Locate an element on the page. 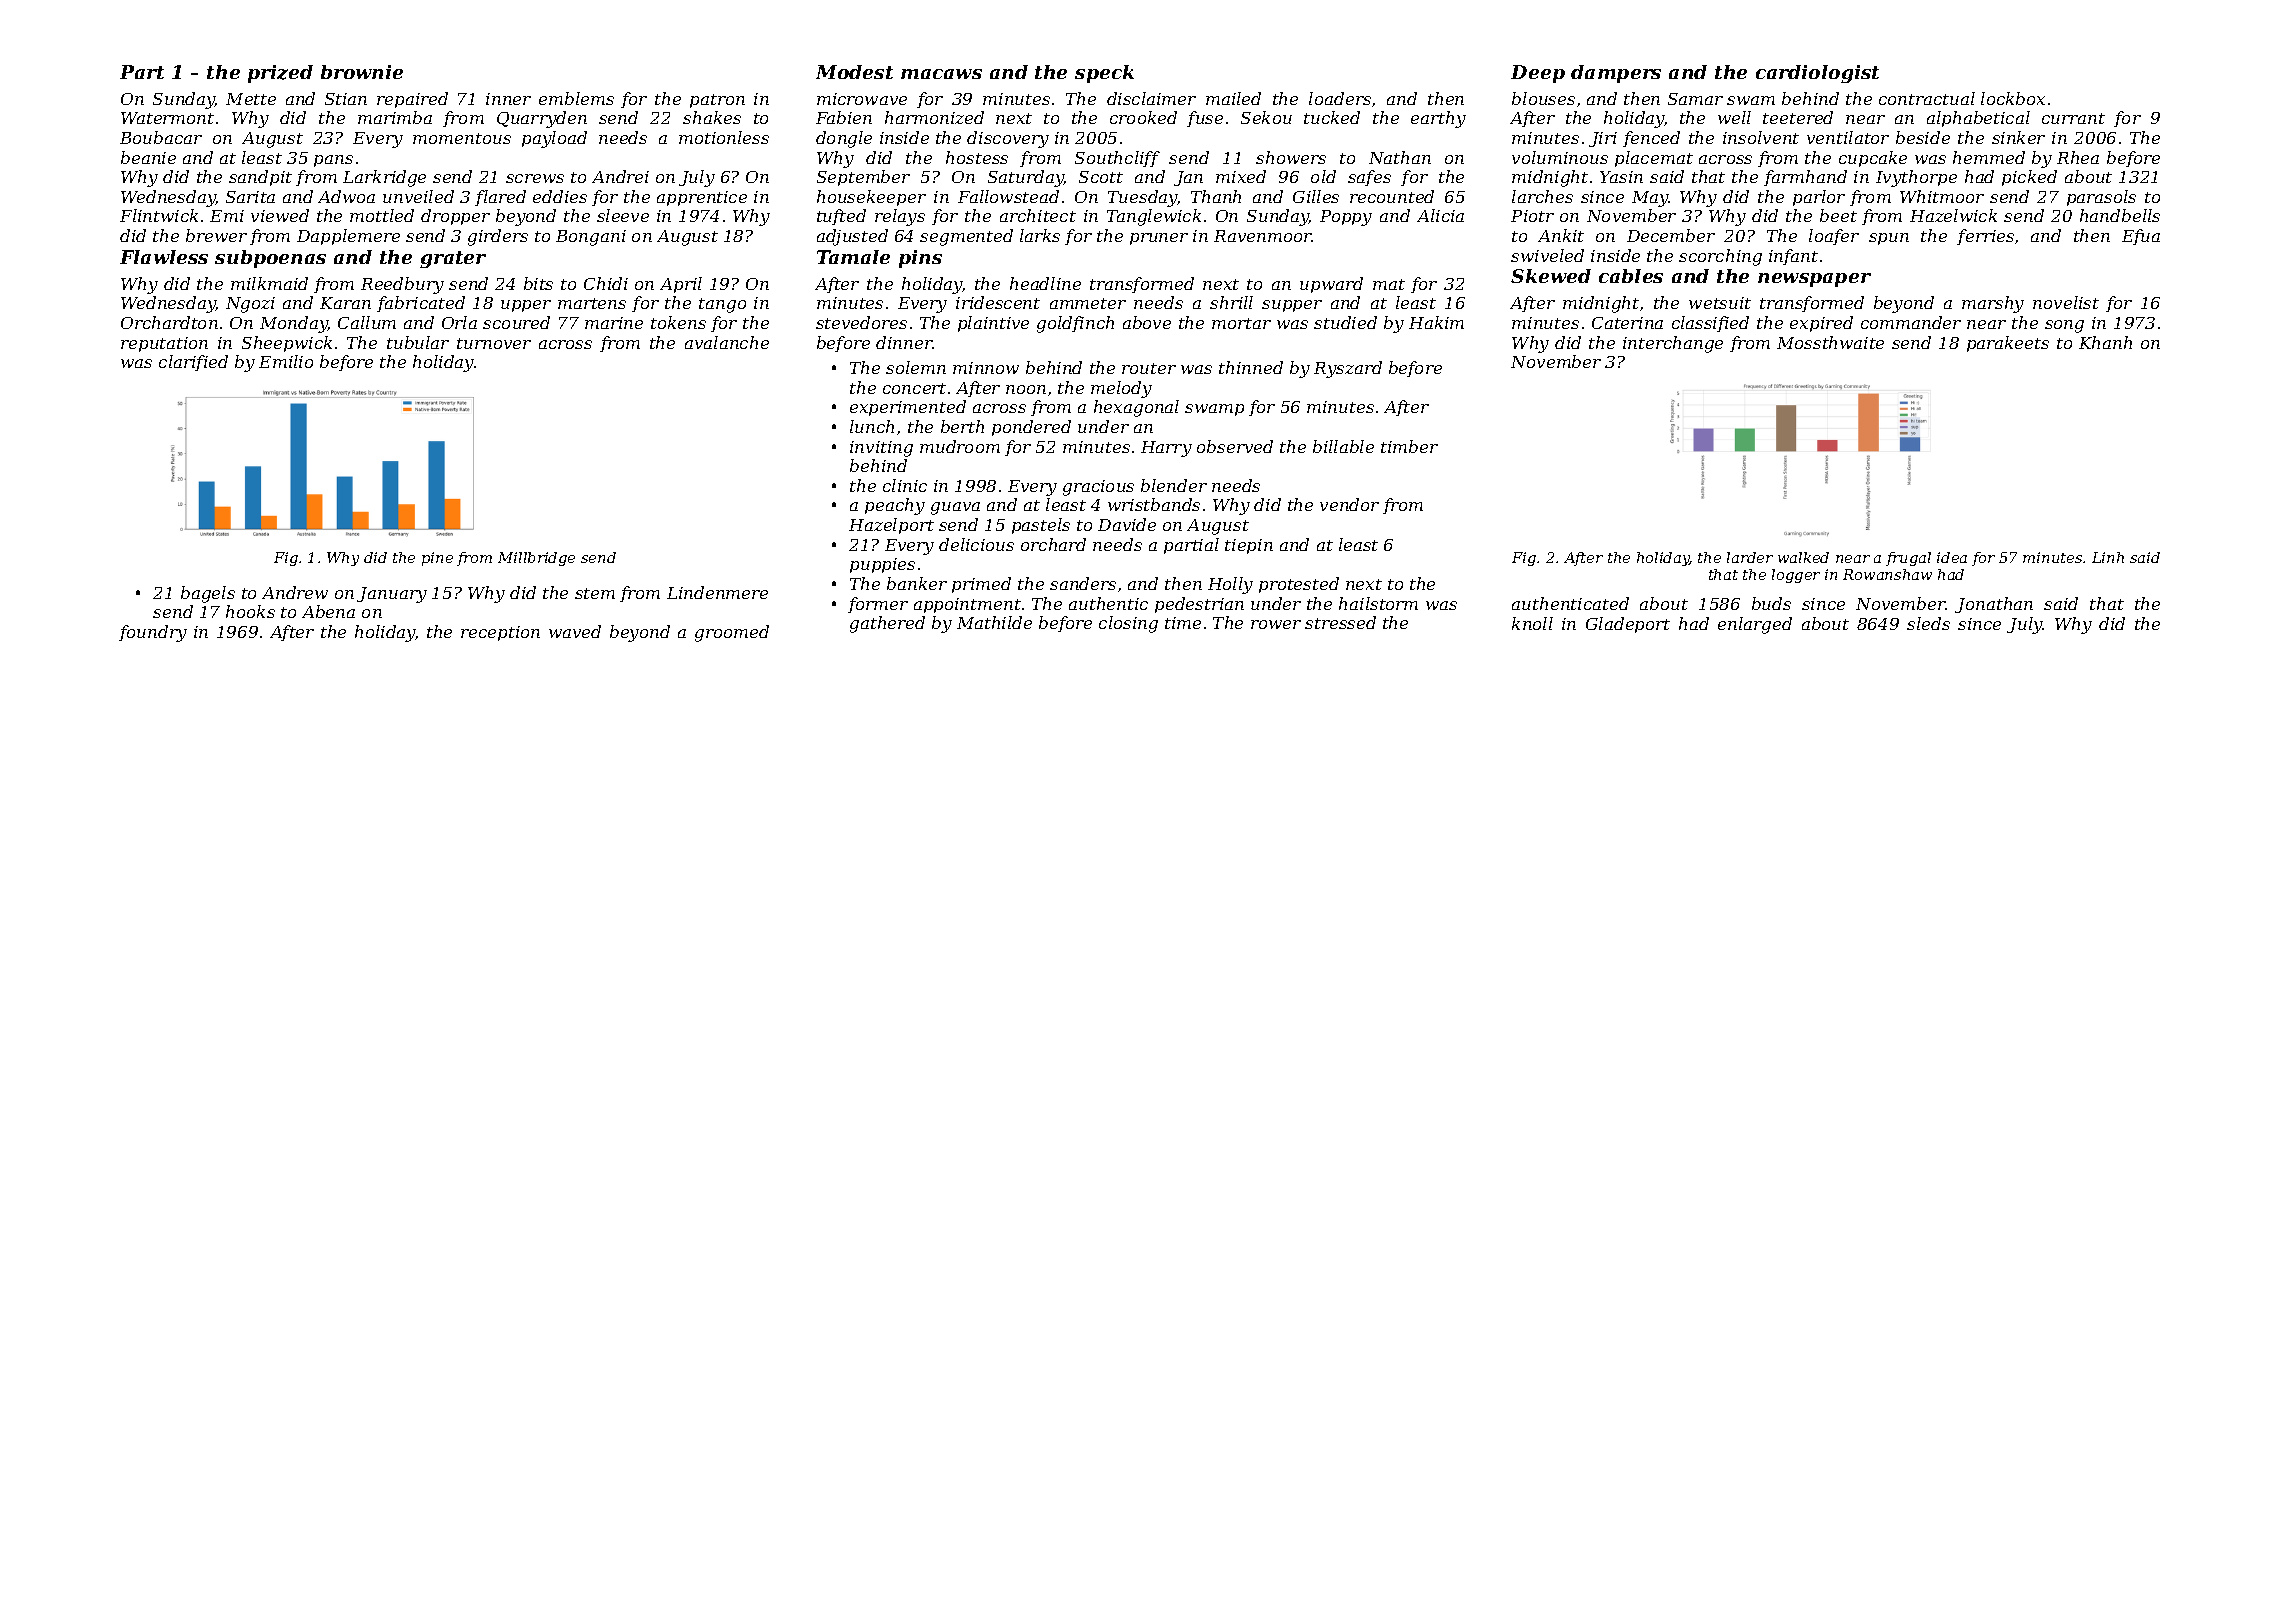 Image resolution: width=2282 pixels, height=1614 pixels. Deep is located at coordinates (1538, 74).
